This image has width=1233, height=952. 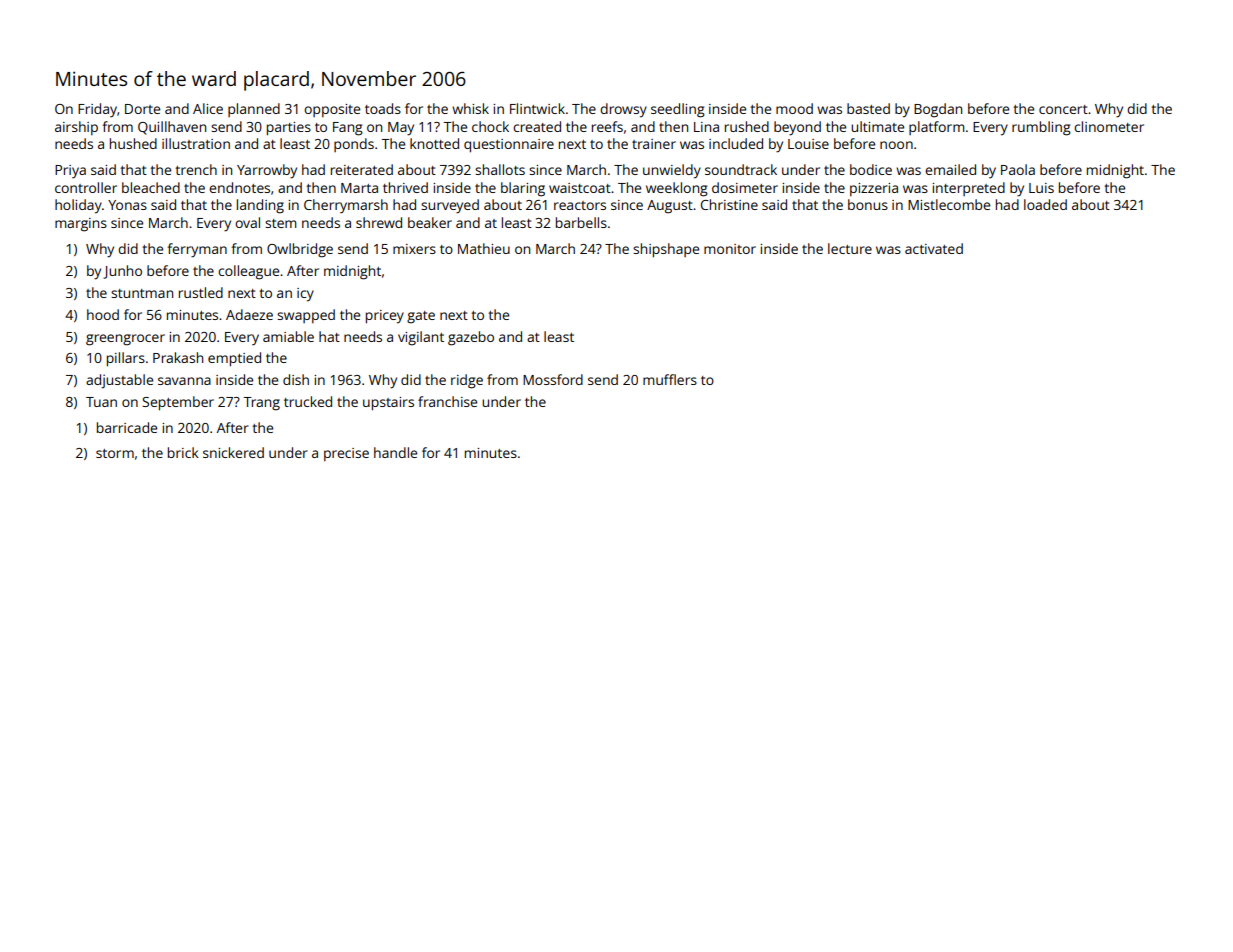 What do you see at coordinates (261, 404) in the image?
I see `Trang` at bounding box center [261, 404].
